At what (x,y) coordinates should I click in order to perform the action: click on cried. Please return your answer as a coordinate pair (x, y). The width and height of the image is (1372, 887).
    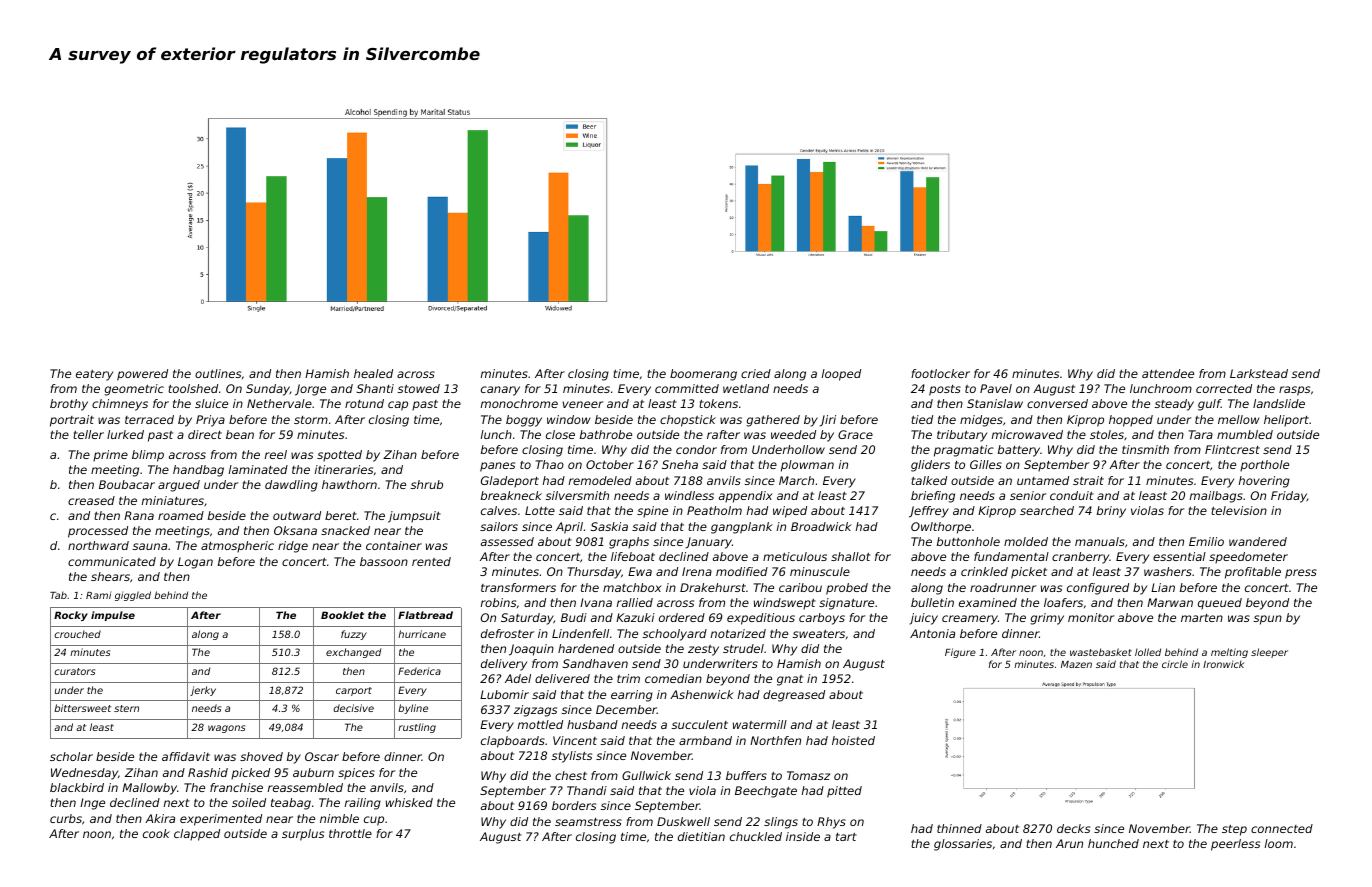
    Looking at the image, I should click on (756, 373).
